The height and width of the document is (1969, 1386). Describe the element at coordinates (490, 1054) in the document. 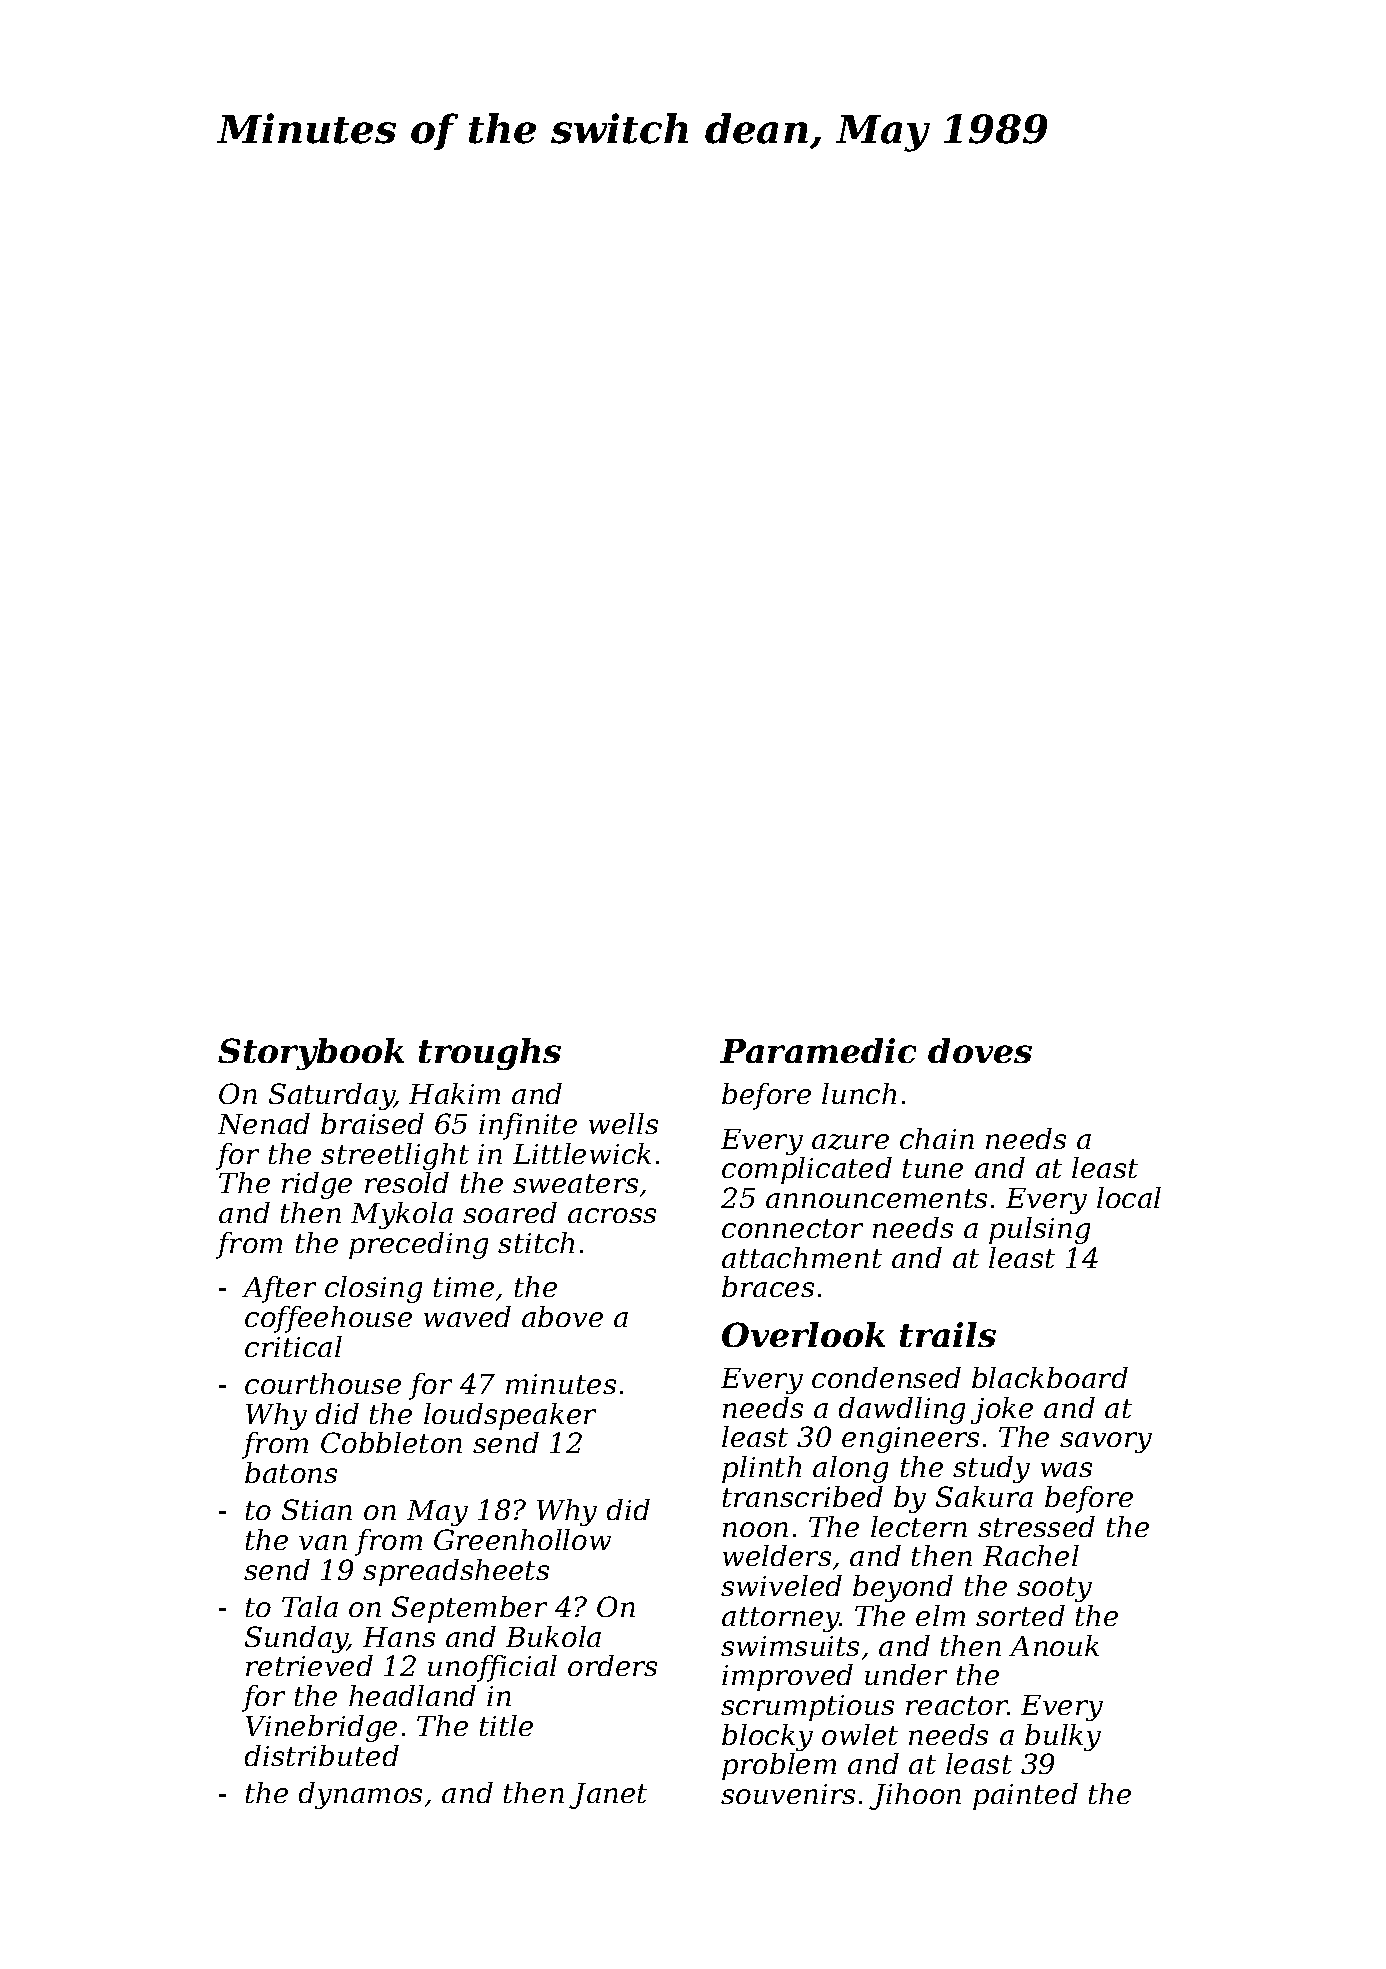

I see `troughs` at that location.
